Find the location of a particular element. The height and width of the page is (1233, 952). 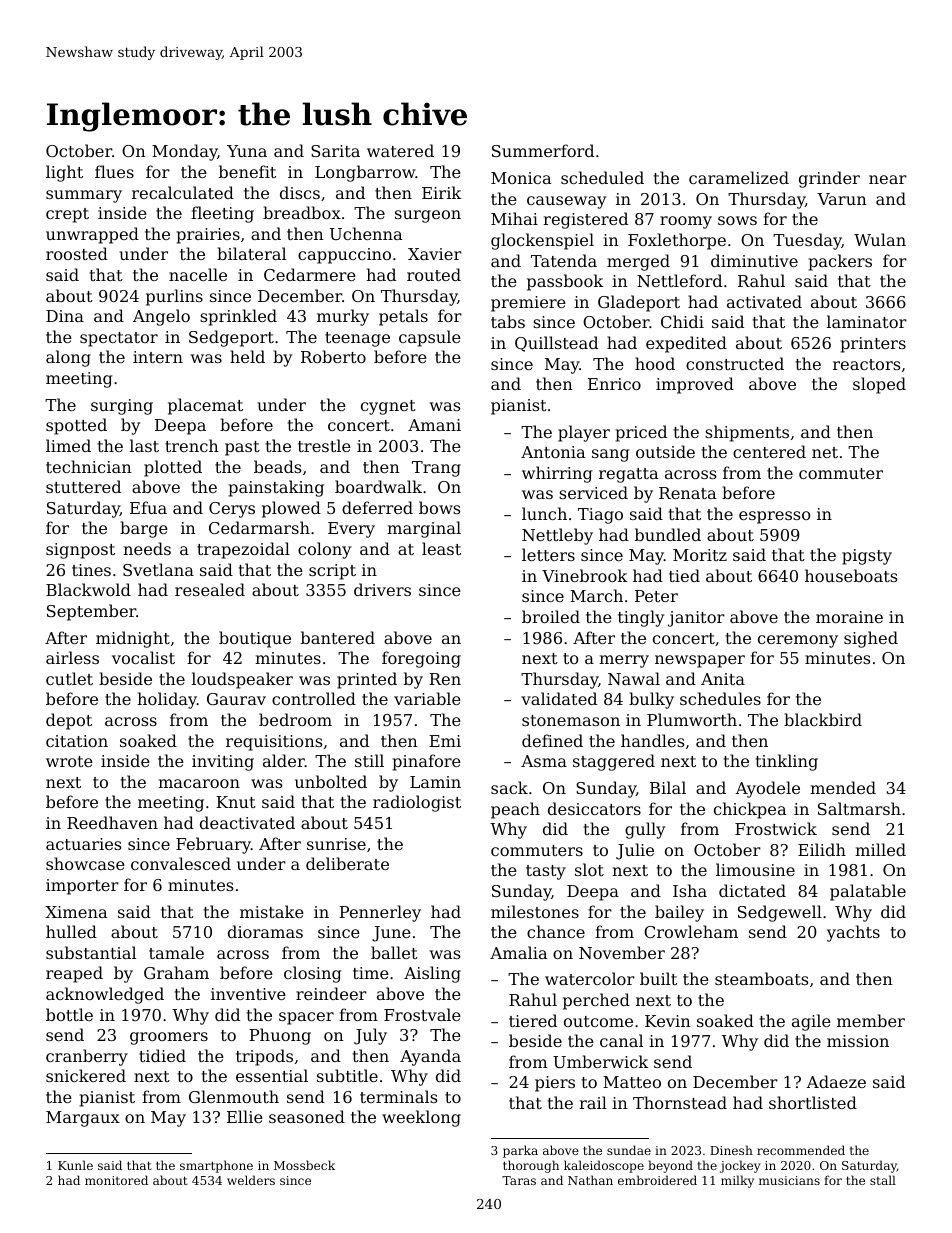

Nathan is located at coordinates (590, 1180).
